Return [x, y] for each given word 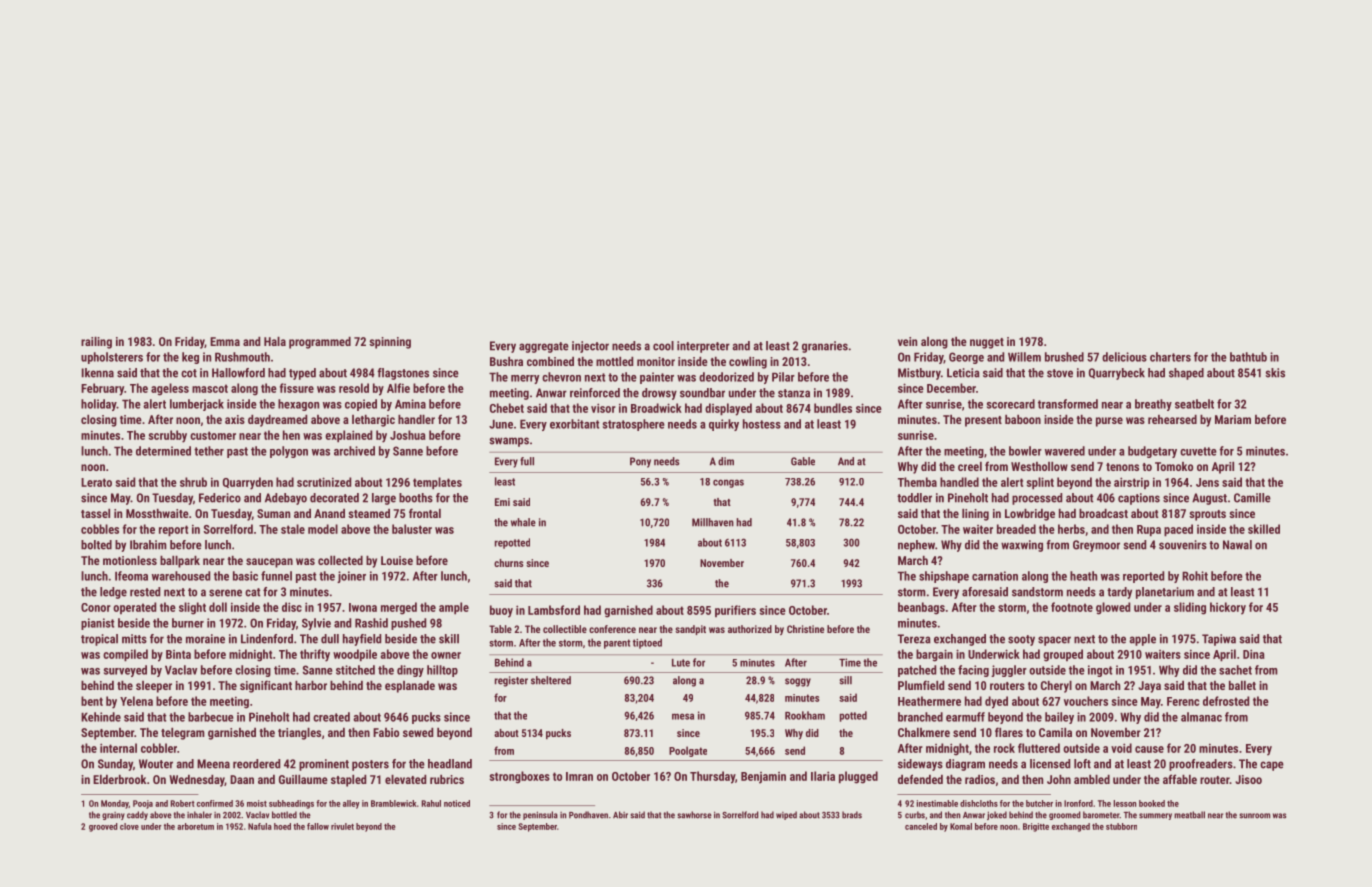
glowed [1113, 608]
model [323, 529]
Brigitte [1036, 827]
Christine [805, 629]
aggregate [544, 347]
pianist [97, 624]
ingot [1100, 671]
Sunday [115, 765]
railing [96, 343]
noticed [457, 803]
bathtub [1248, 357]
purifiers [735, 611]
